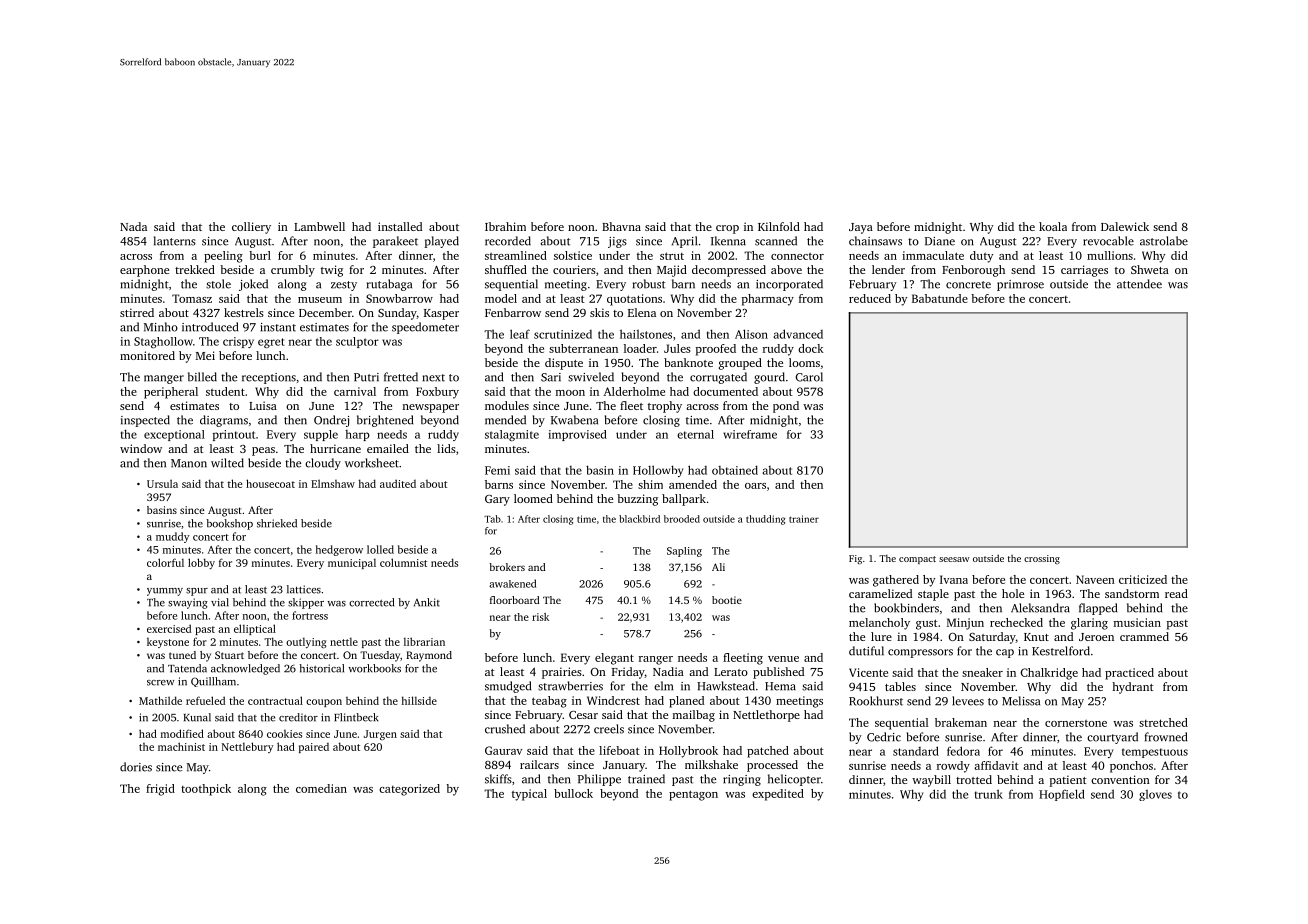 The height and width of the page is (924, 1308). I want to click on documented, so click(725, 391).
